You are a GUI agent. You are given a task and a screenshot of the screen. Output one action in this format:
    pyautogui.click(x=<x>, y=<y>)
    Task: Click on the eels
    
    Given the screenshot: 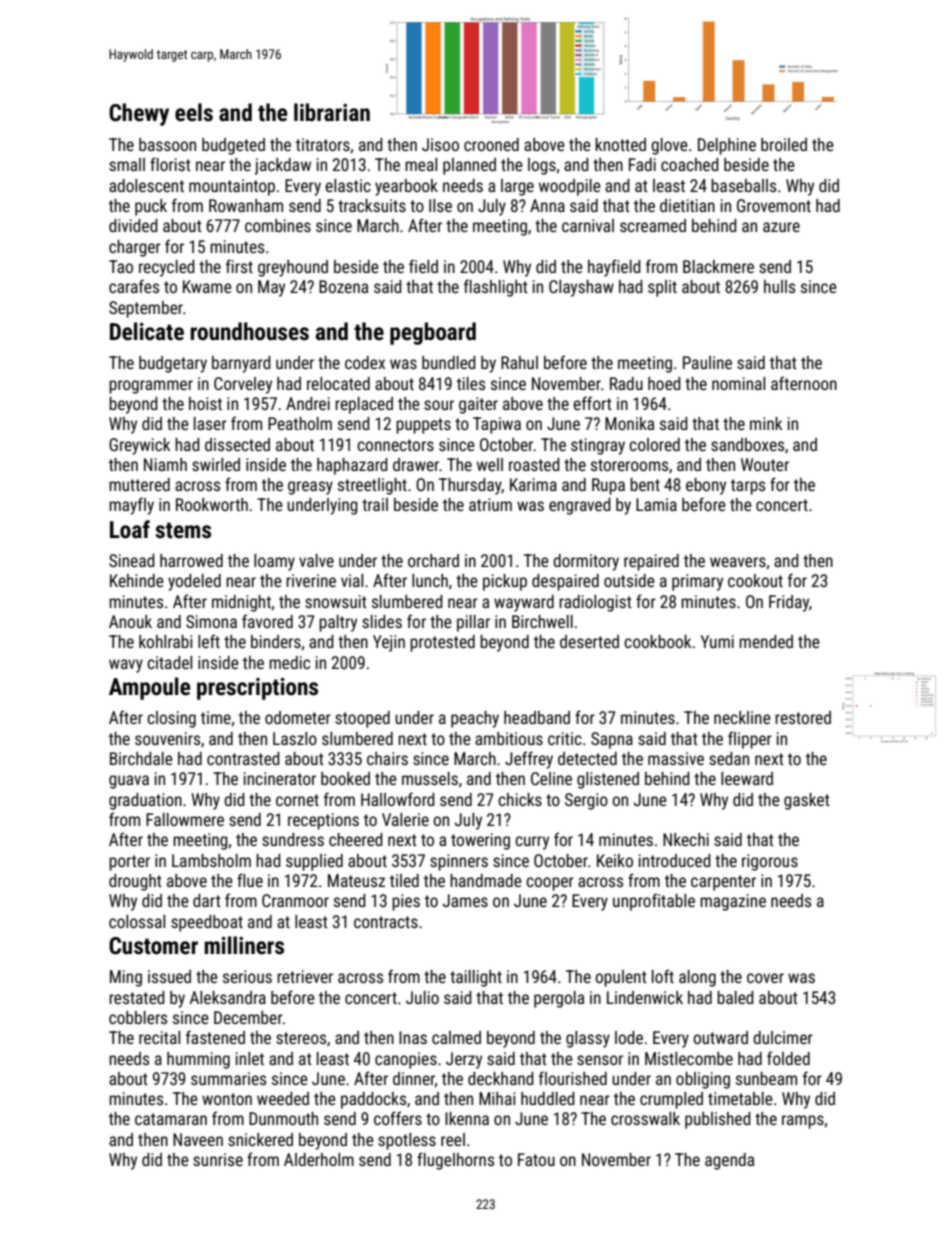 What is the action you would take?
    pyautogui.click(x=194, y=112)
